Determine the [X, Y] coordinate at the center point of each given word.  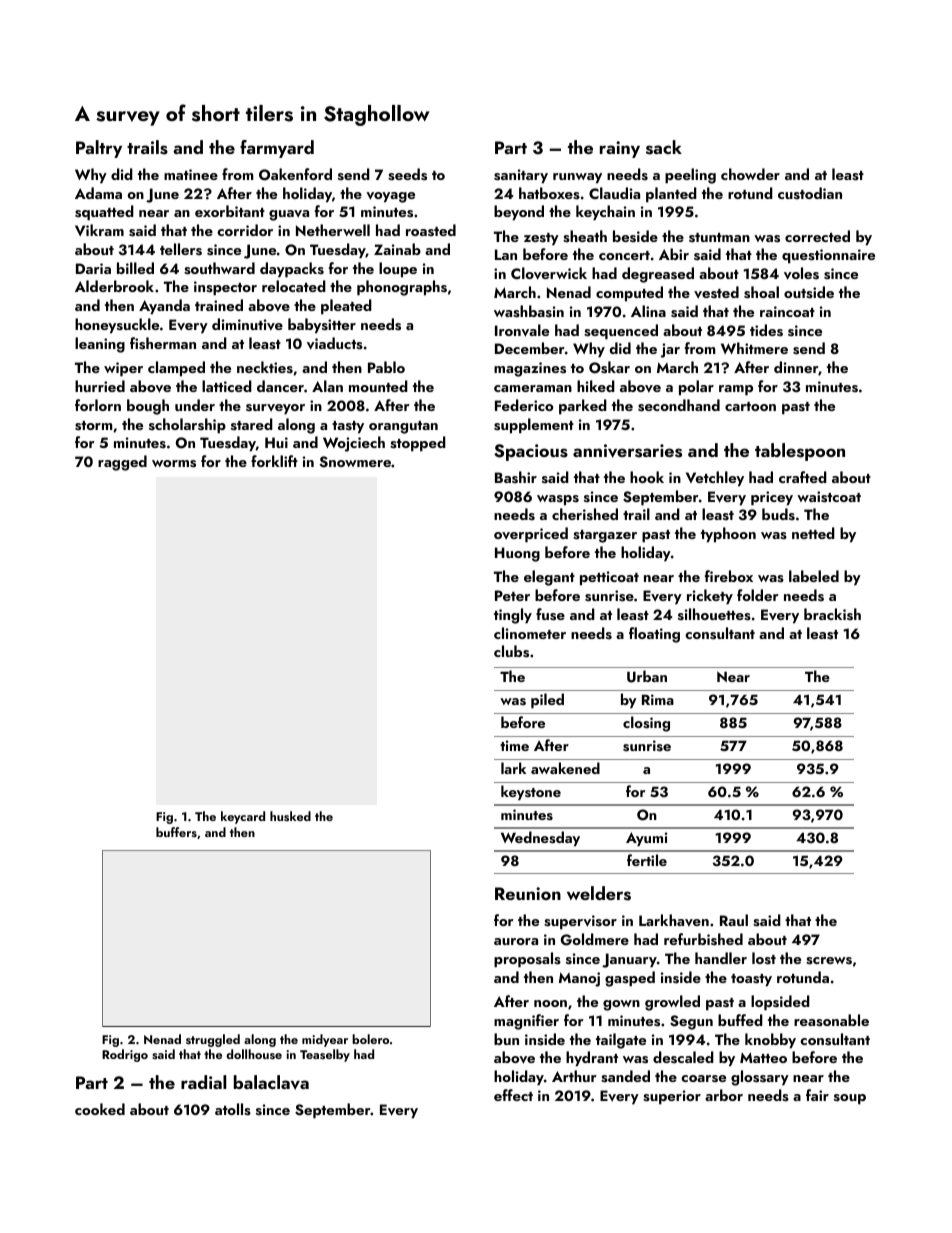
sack [664, 147]
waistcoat [829, 497]
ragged [122, 463]
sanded [625, 1076]
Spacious [531, 452]
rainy [620, 149]
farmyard [277, 149]
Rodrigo [125, 1055]
